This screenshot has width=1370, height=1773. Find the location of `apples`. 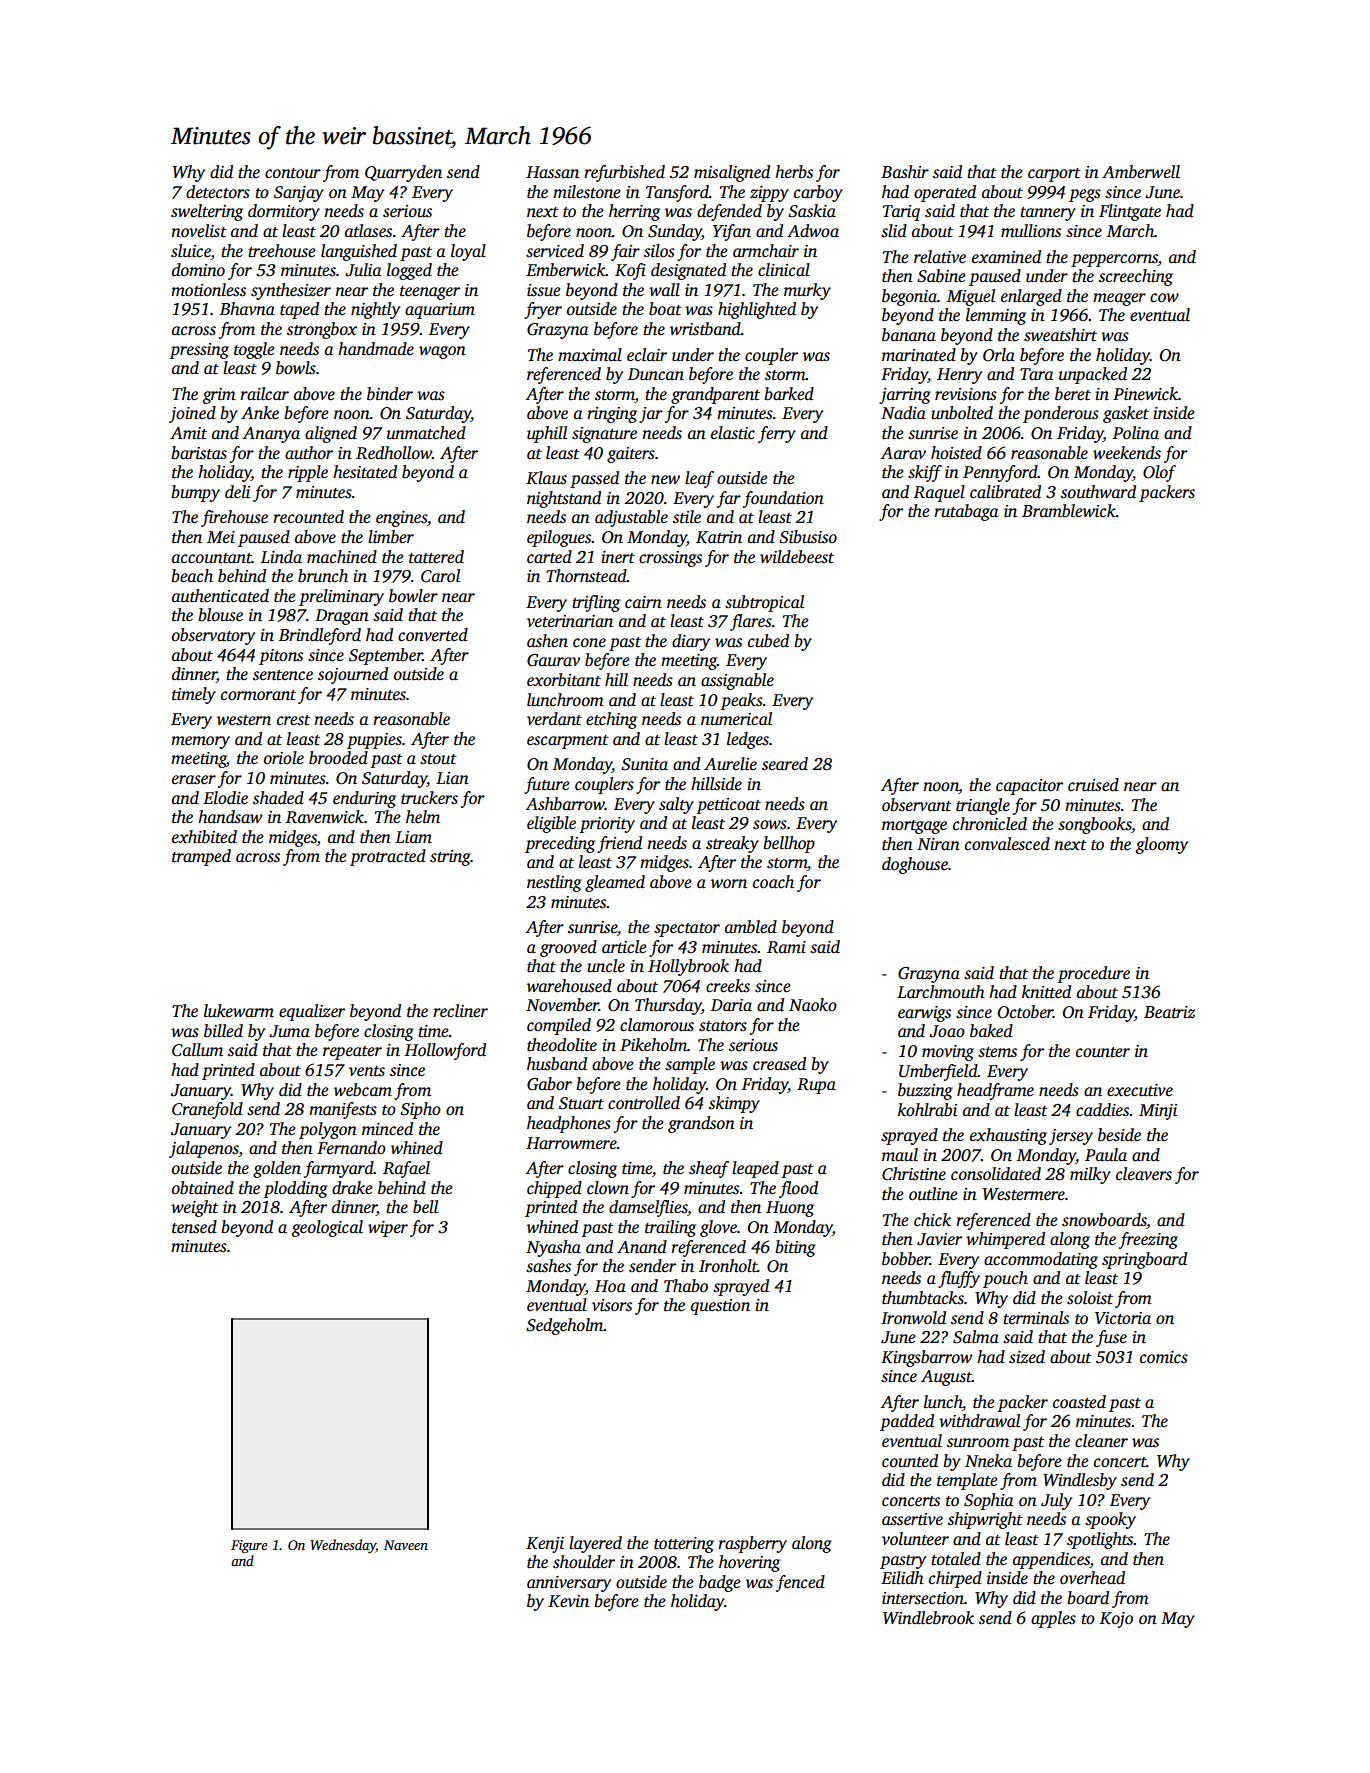

apples is located at coordinates (1053, 1619).
